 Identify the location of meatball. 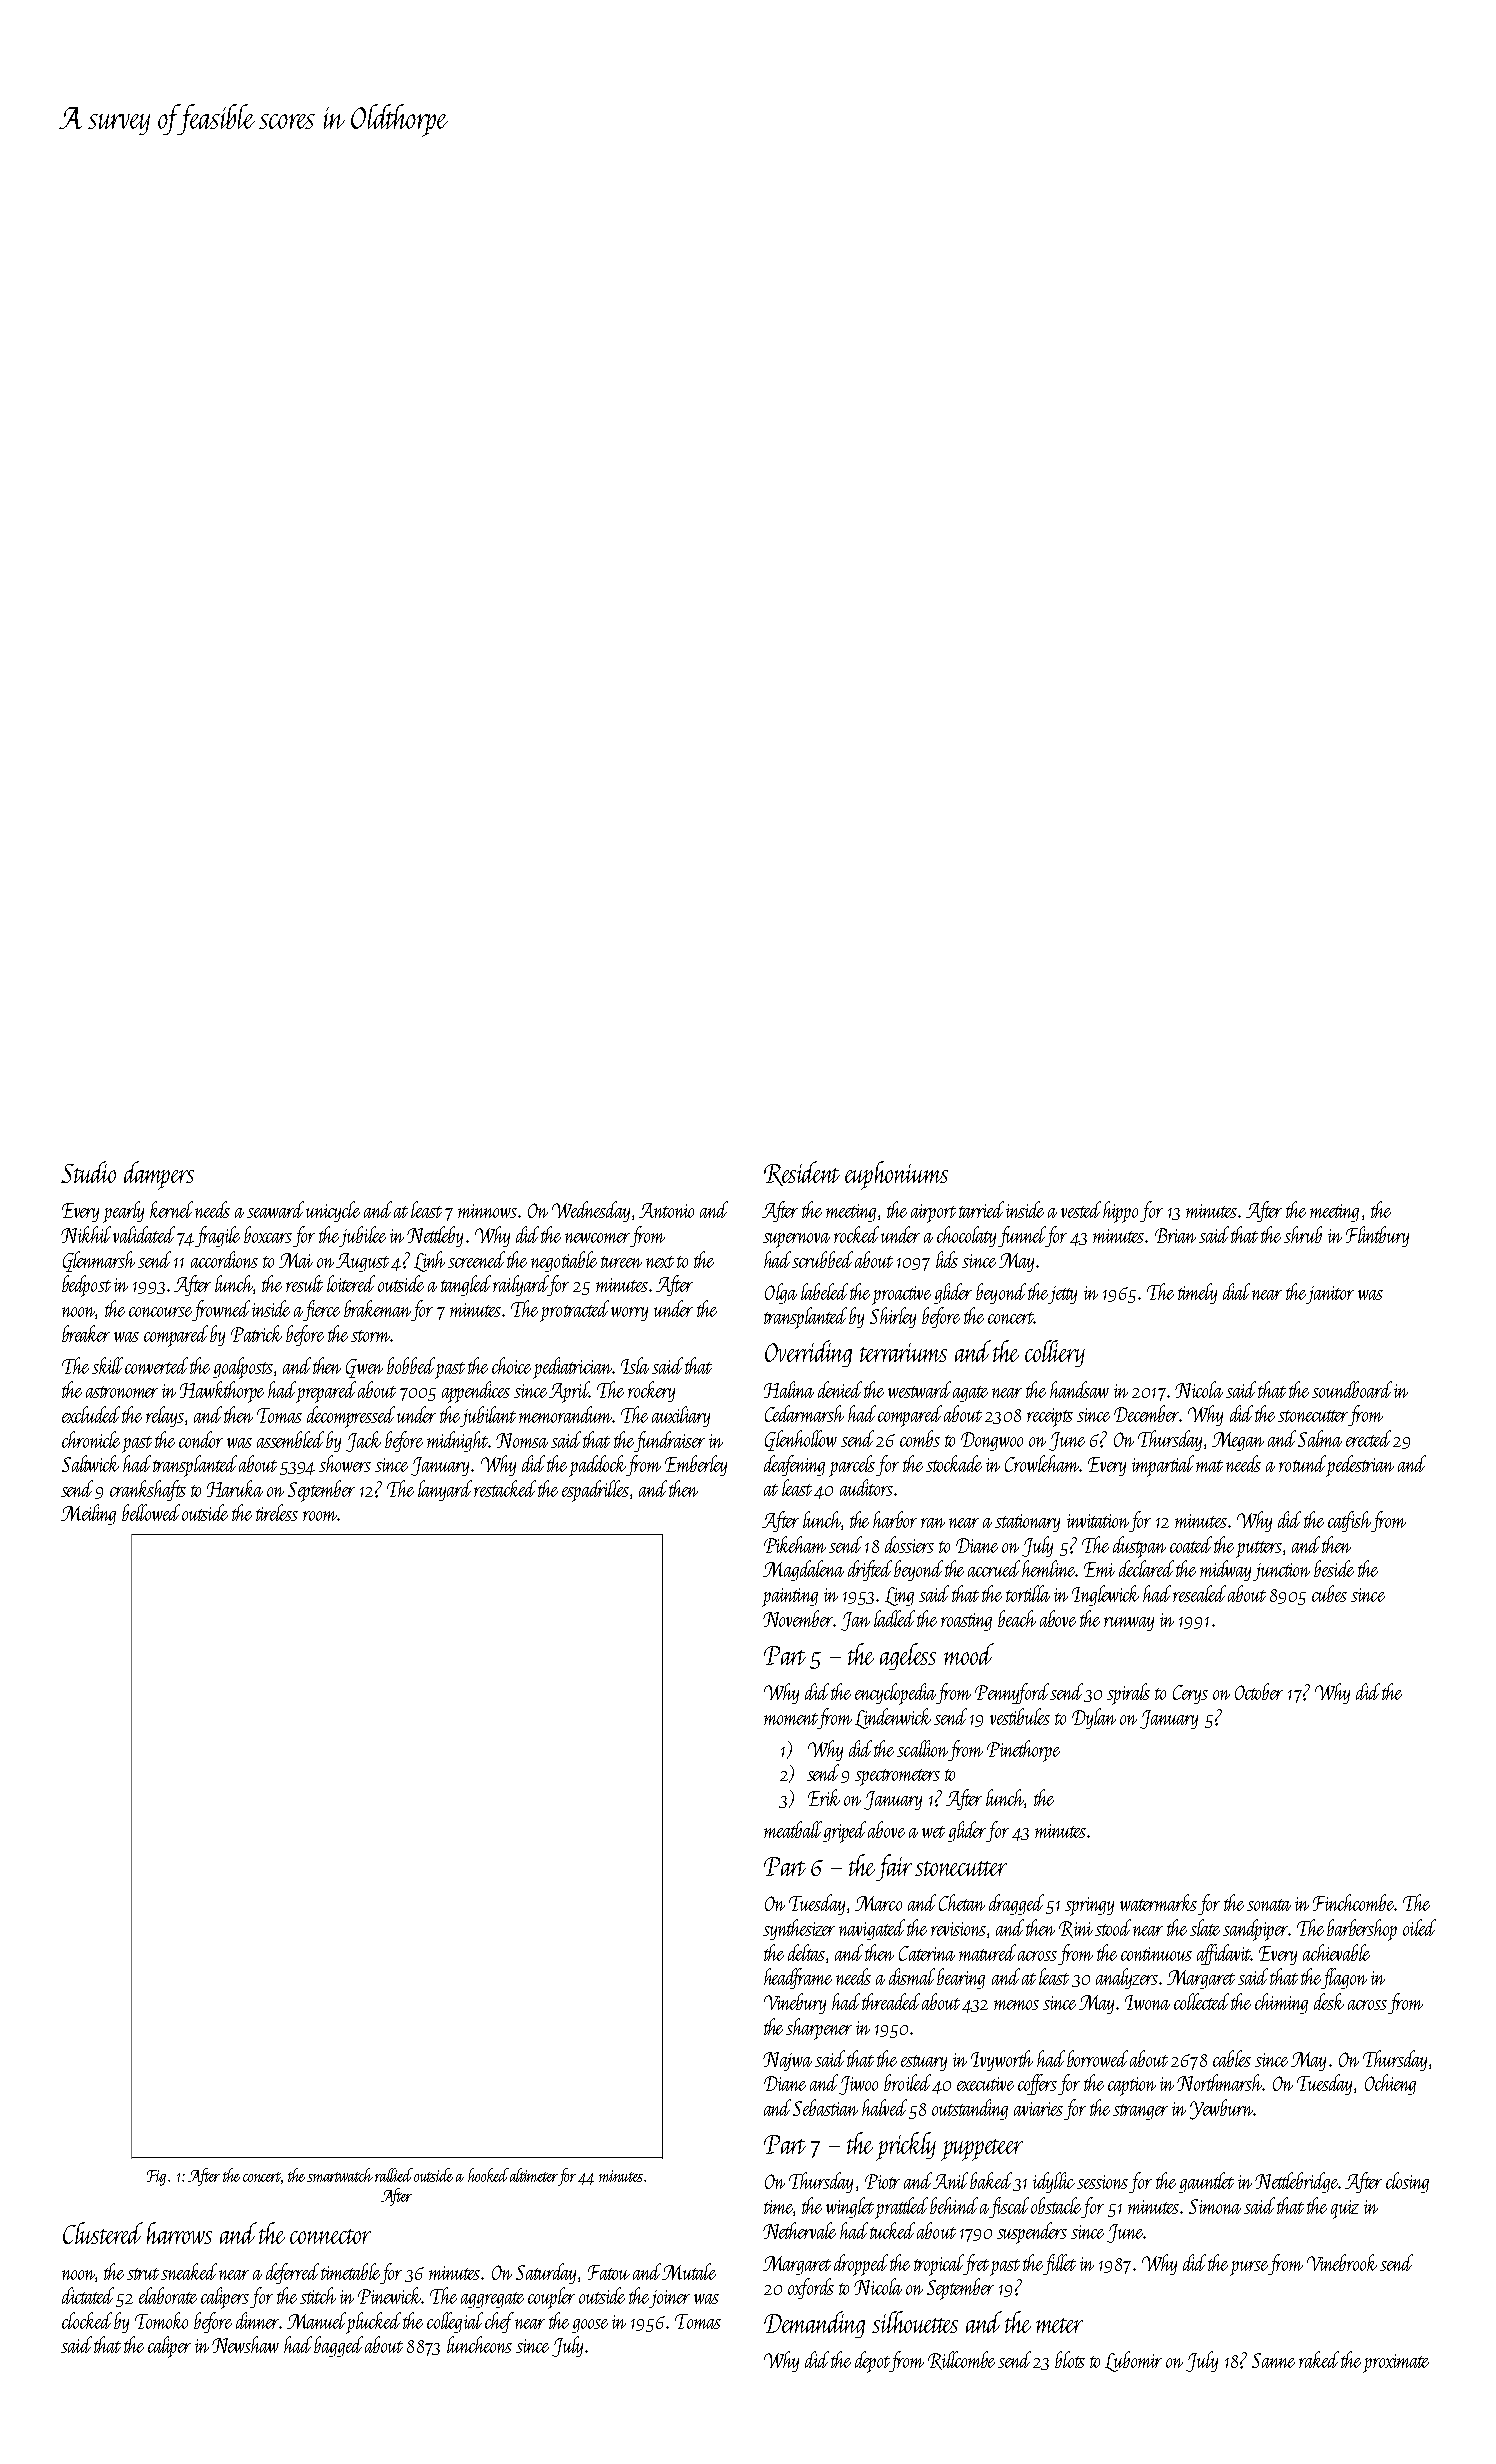
(793, 1829).
